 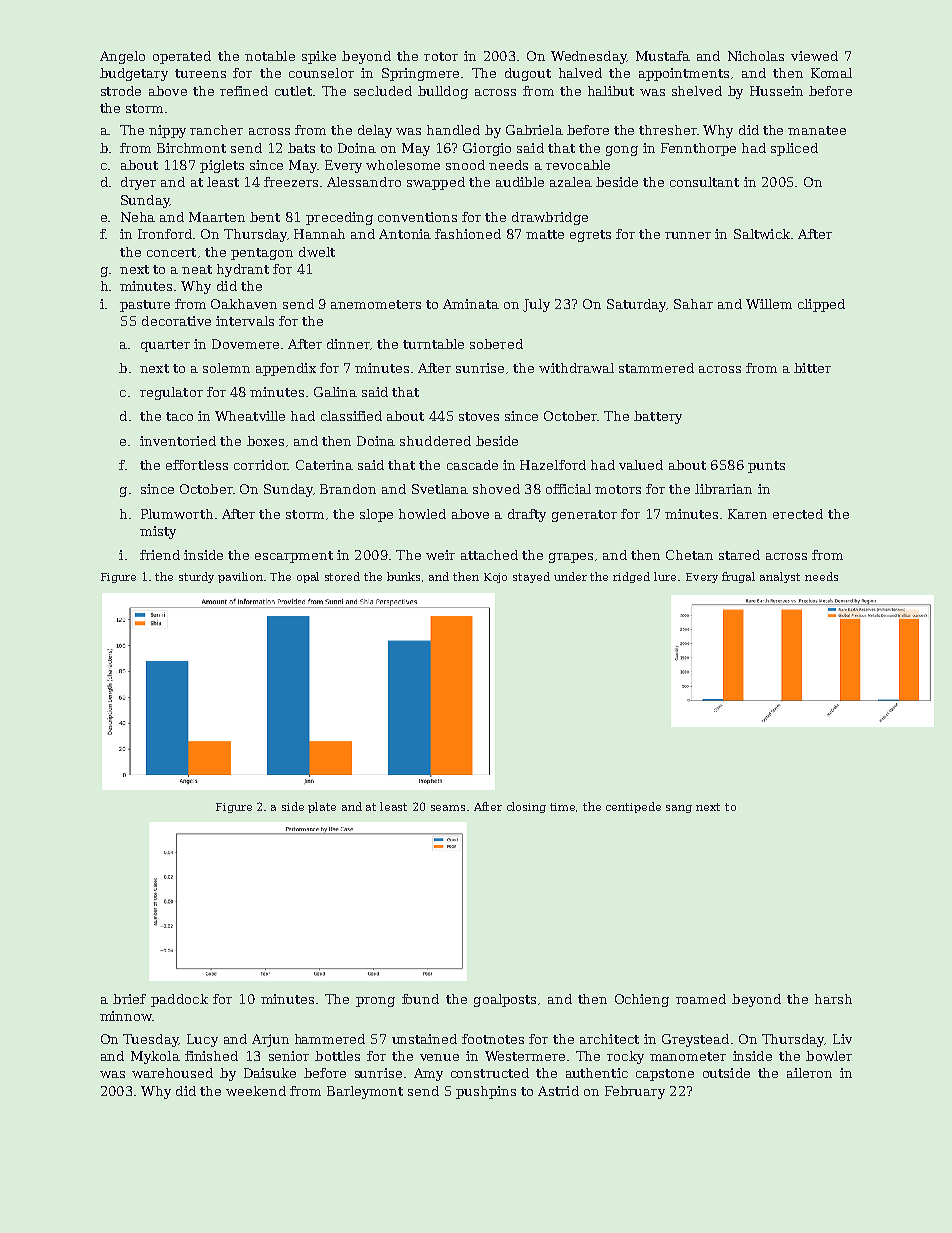 What do you see at coordinates (688, 235) in the screenshot?
I see `runner` at bounding box center [688, 235].
